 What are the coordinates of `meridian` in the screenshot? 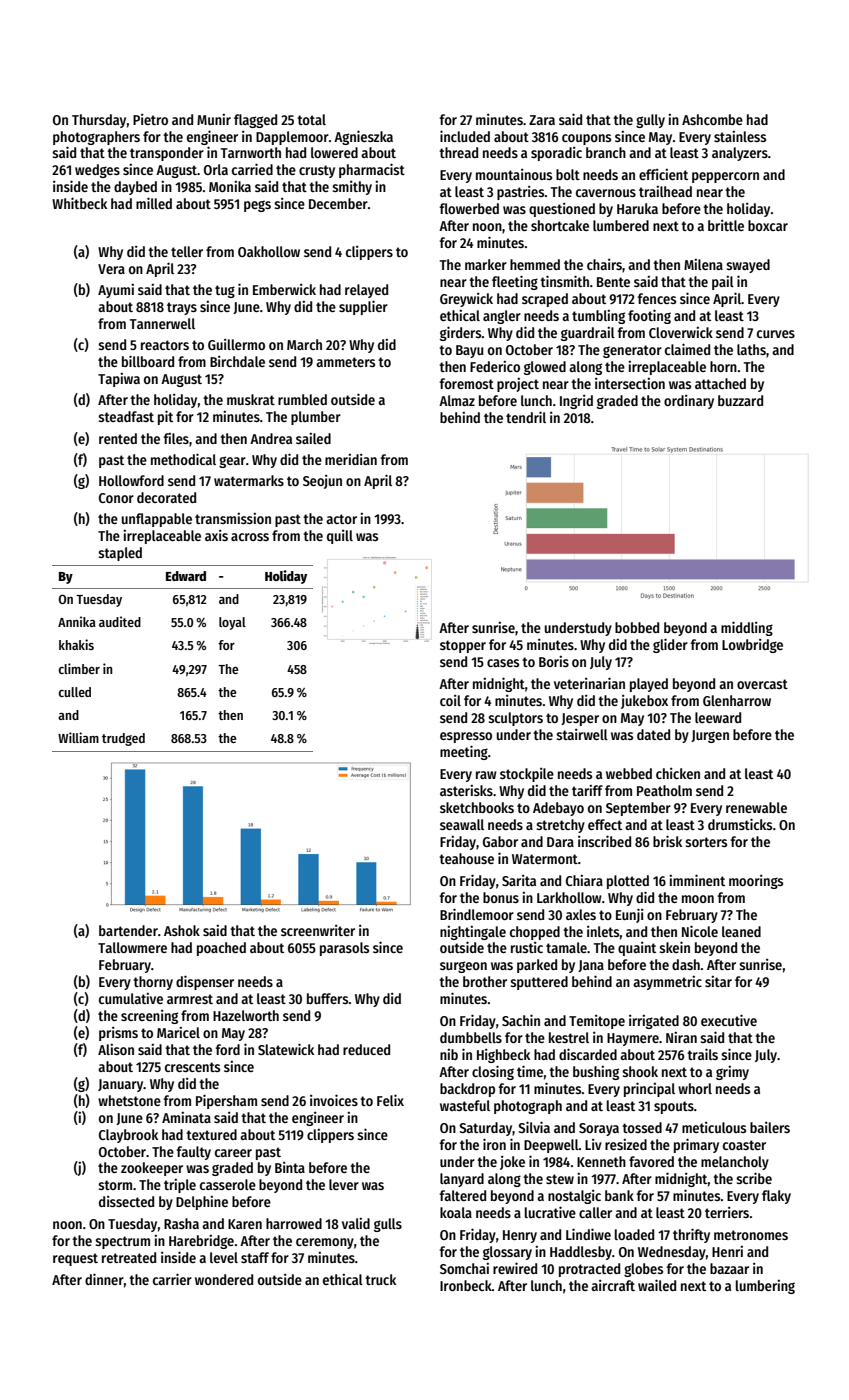 It's located at (351, 459).
